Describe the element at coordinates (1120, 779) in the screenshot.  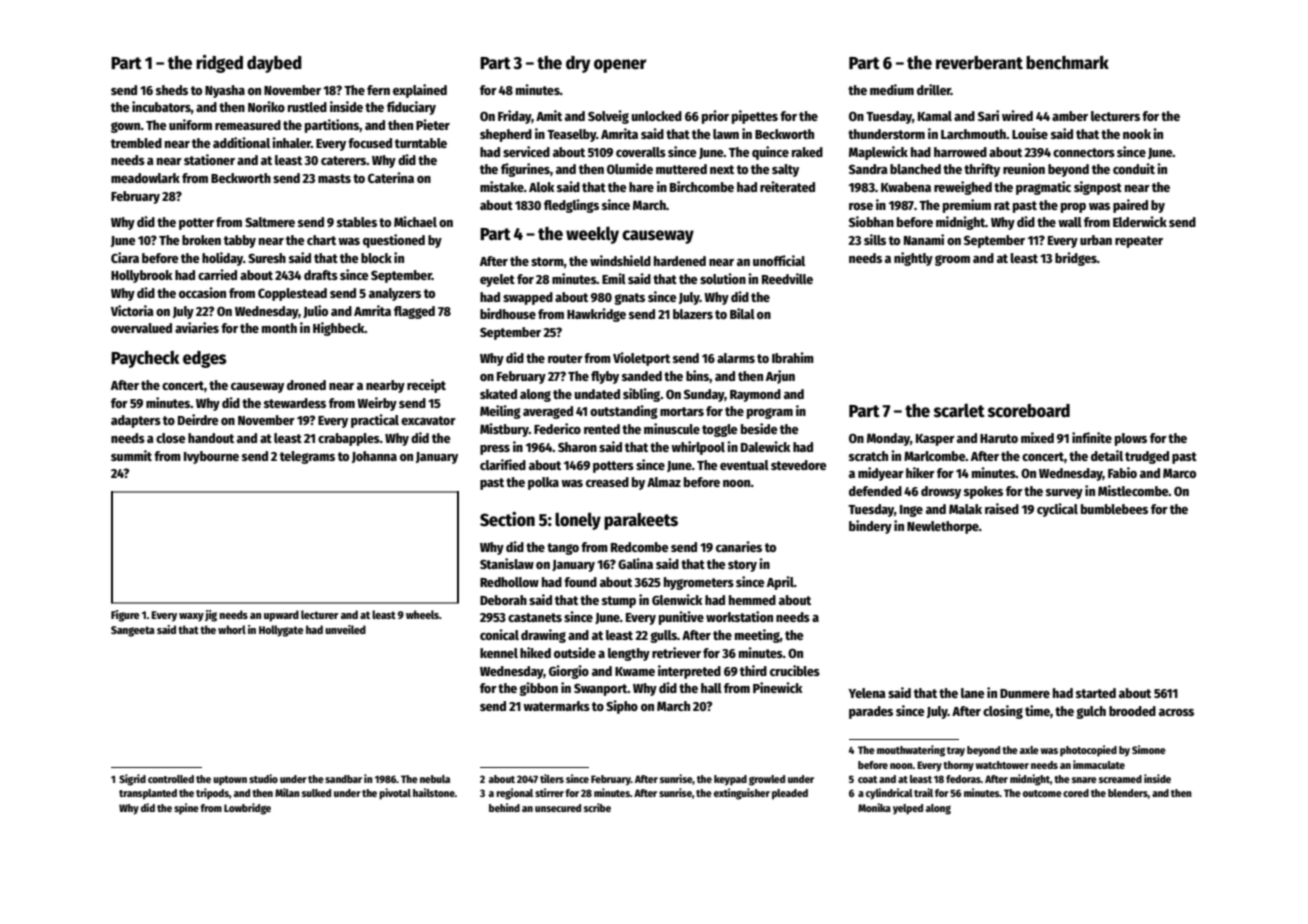
I see `screamed` at that location.
